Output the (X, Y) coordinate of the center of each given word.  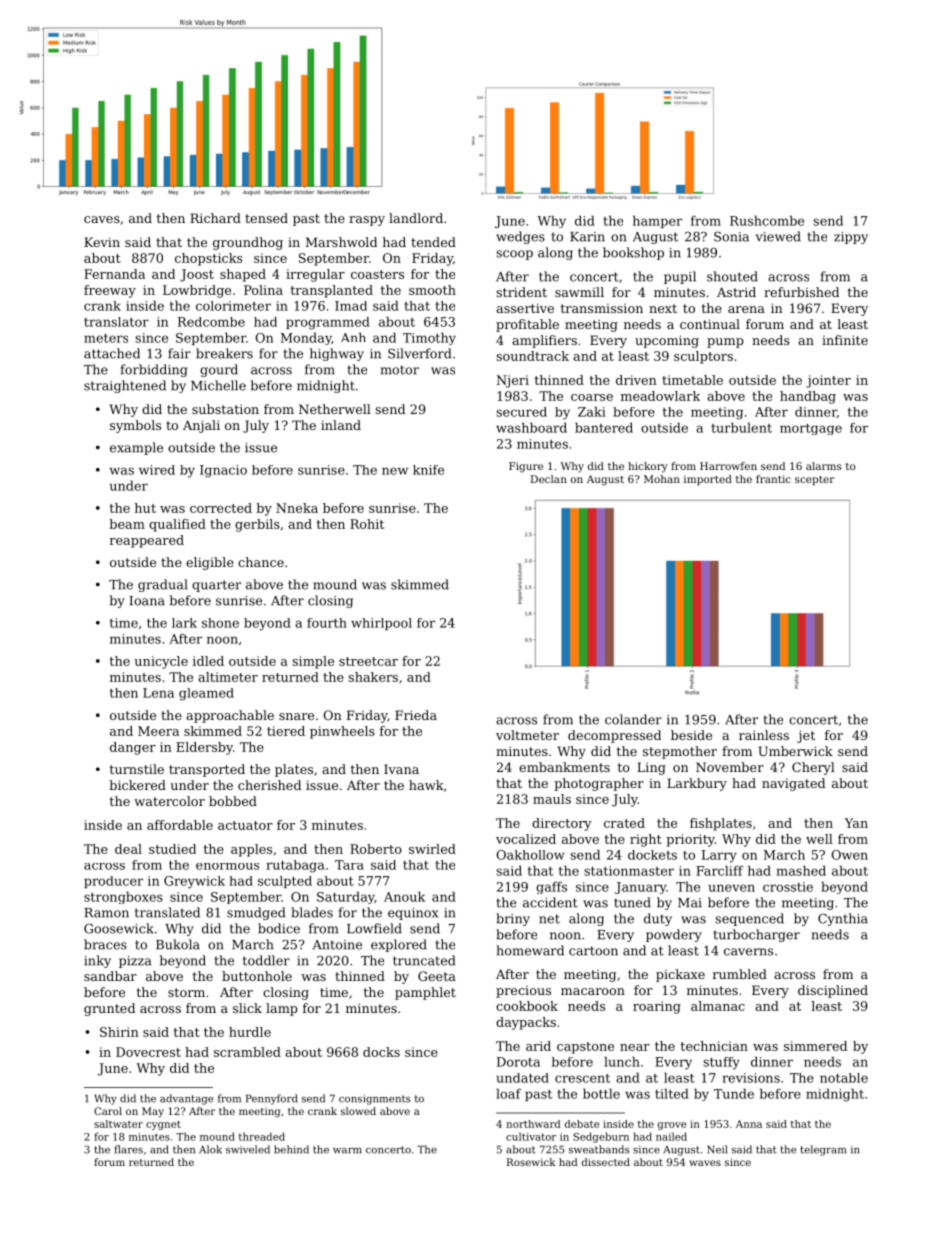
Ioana (147, 601)
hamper (657, 221)
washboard (531, 427)
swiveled (248, 1149)
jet (806, 736)
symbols (135, 426)
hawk (426, 785)
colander (633, 719)
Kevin (102, 242)
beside (691, 735)
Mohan (662, 479)
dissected (606, 1162)
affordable (180, 825)
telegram (823, 1150)
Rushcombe (767, 220)
